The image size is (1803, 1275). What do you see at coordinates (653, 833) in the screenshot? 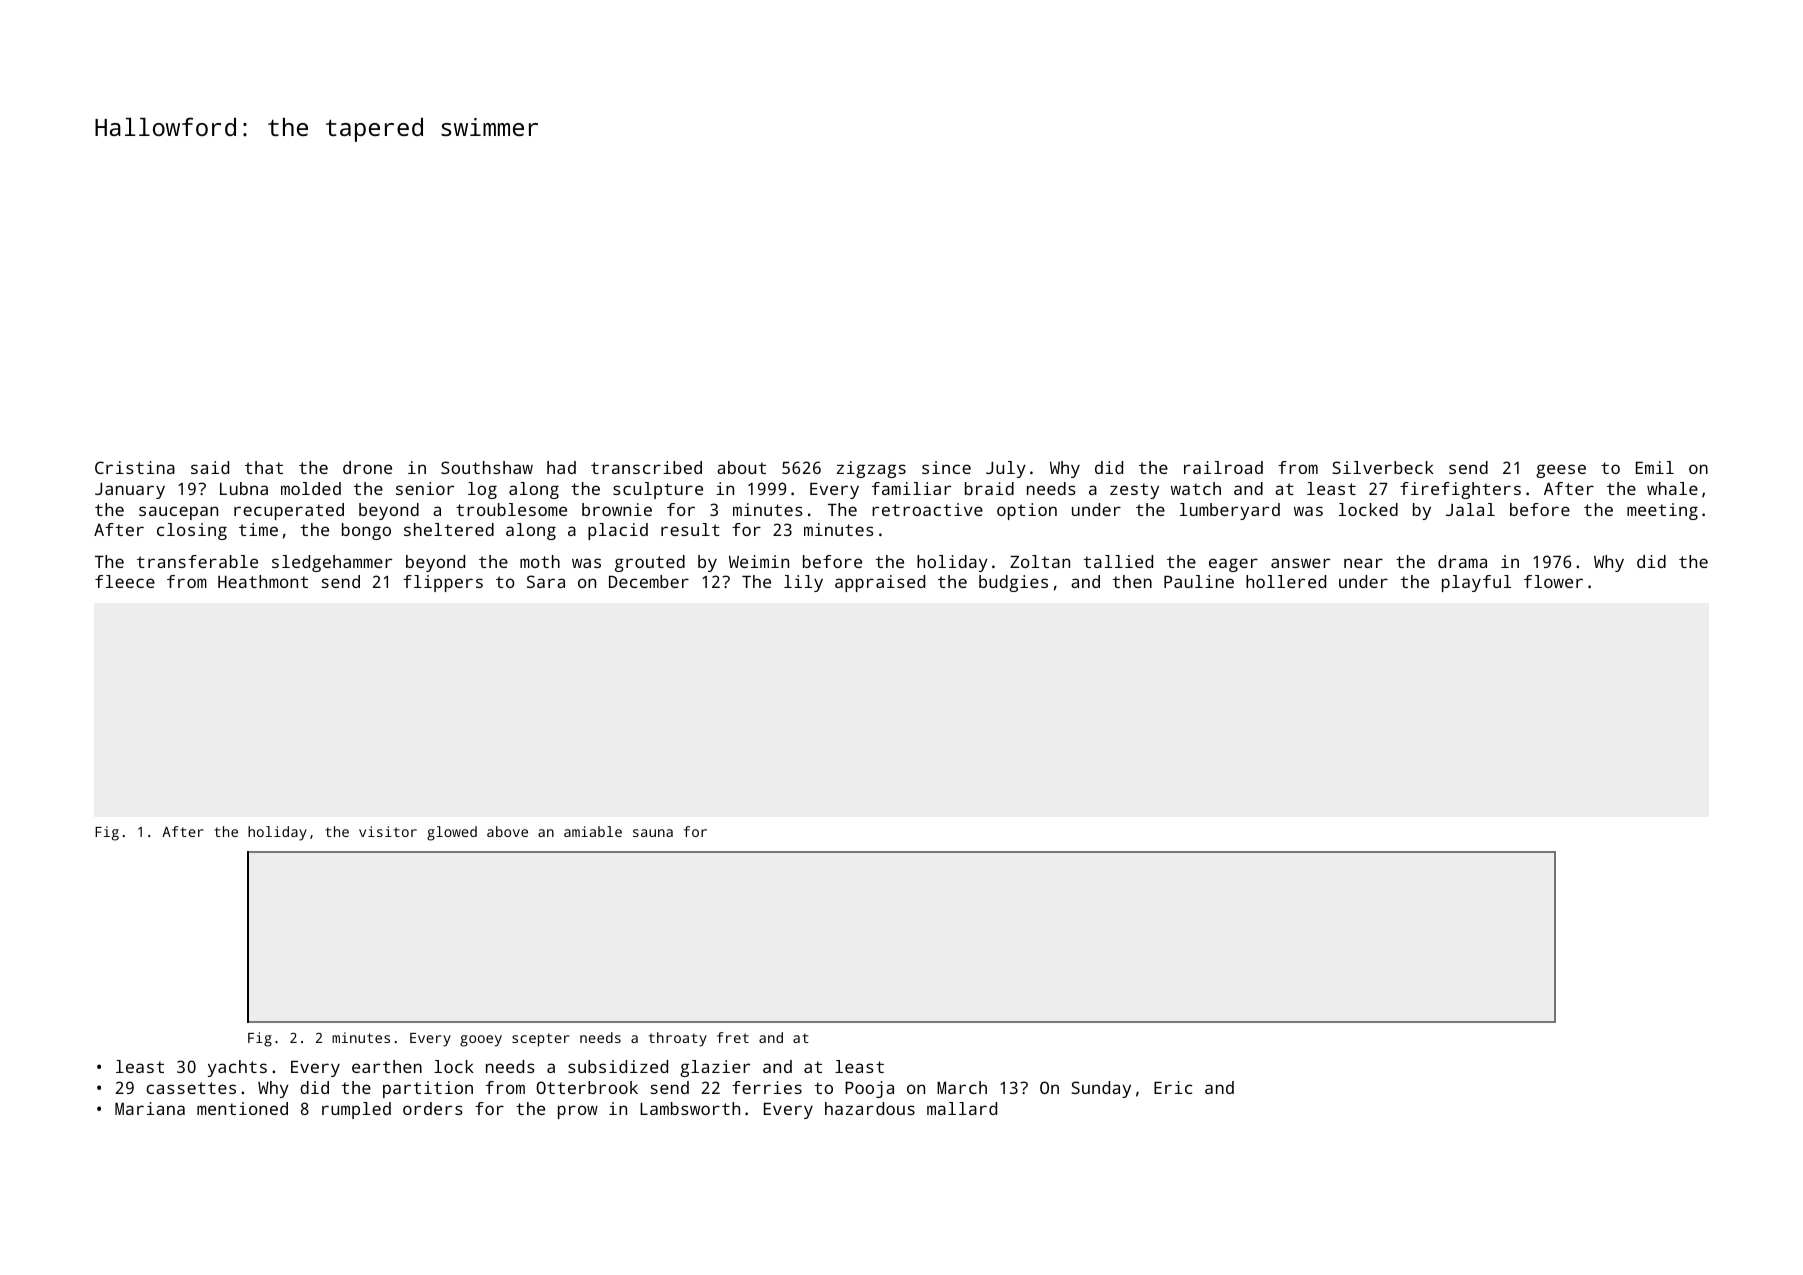
I see `sauna` at bounding box center [653, 833].
